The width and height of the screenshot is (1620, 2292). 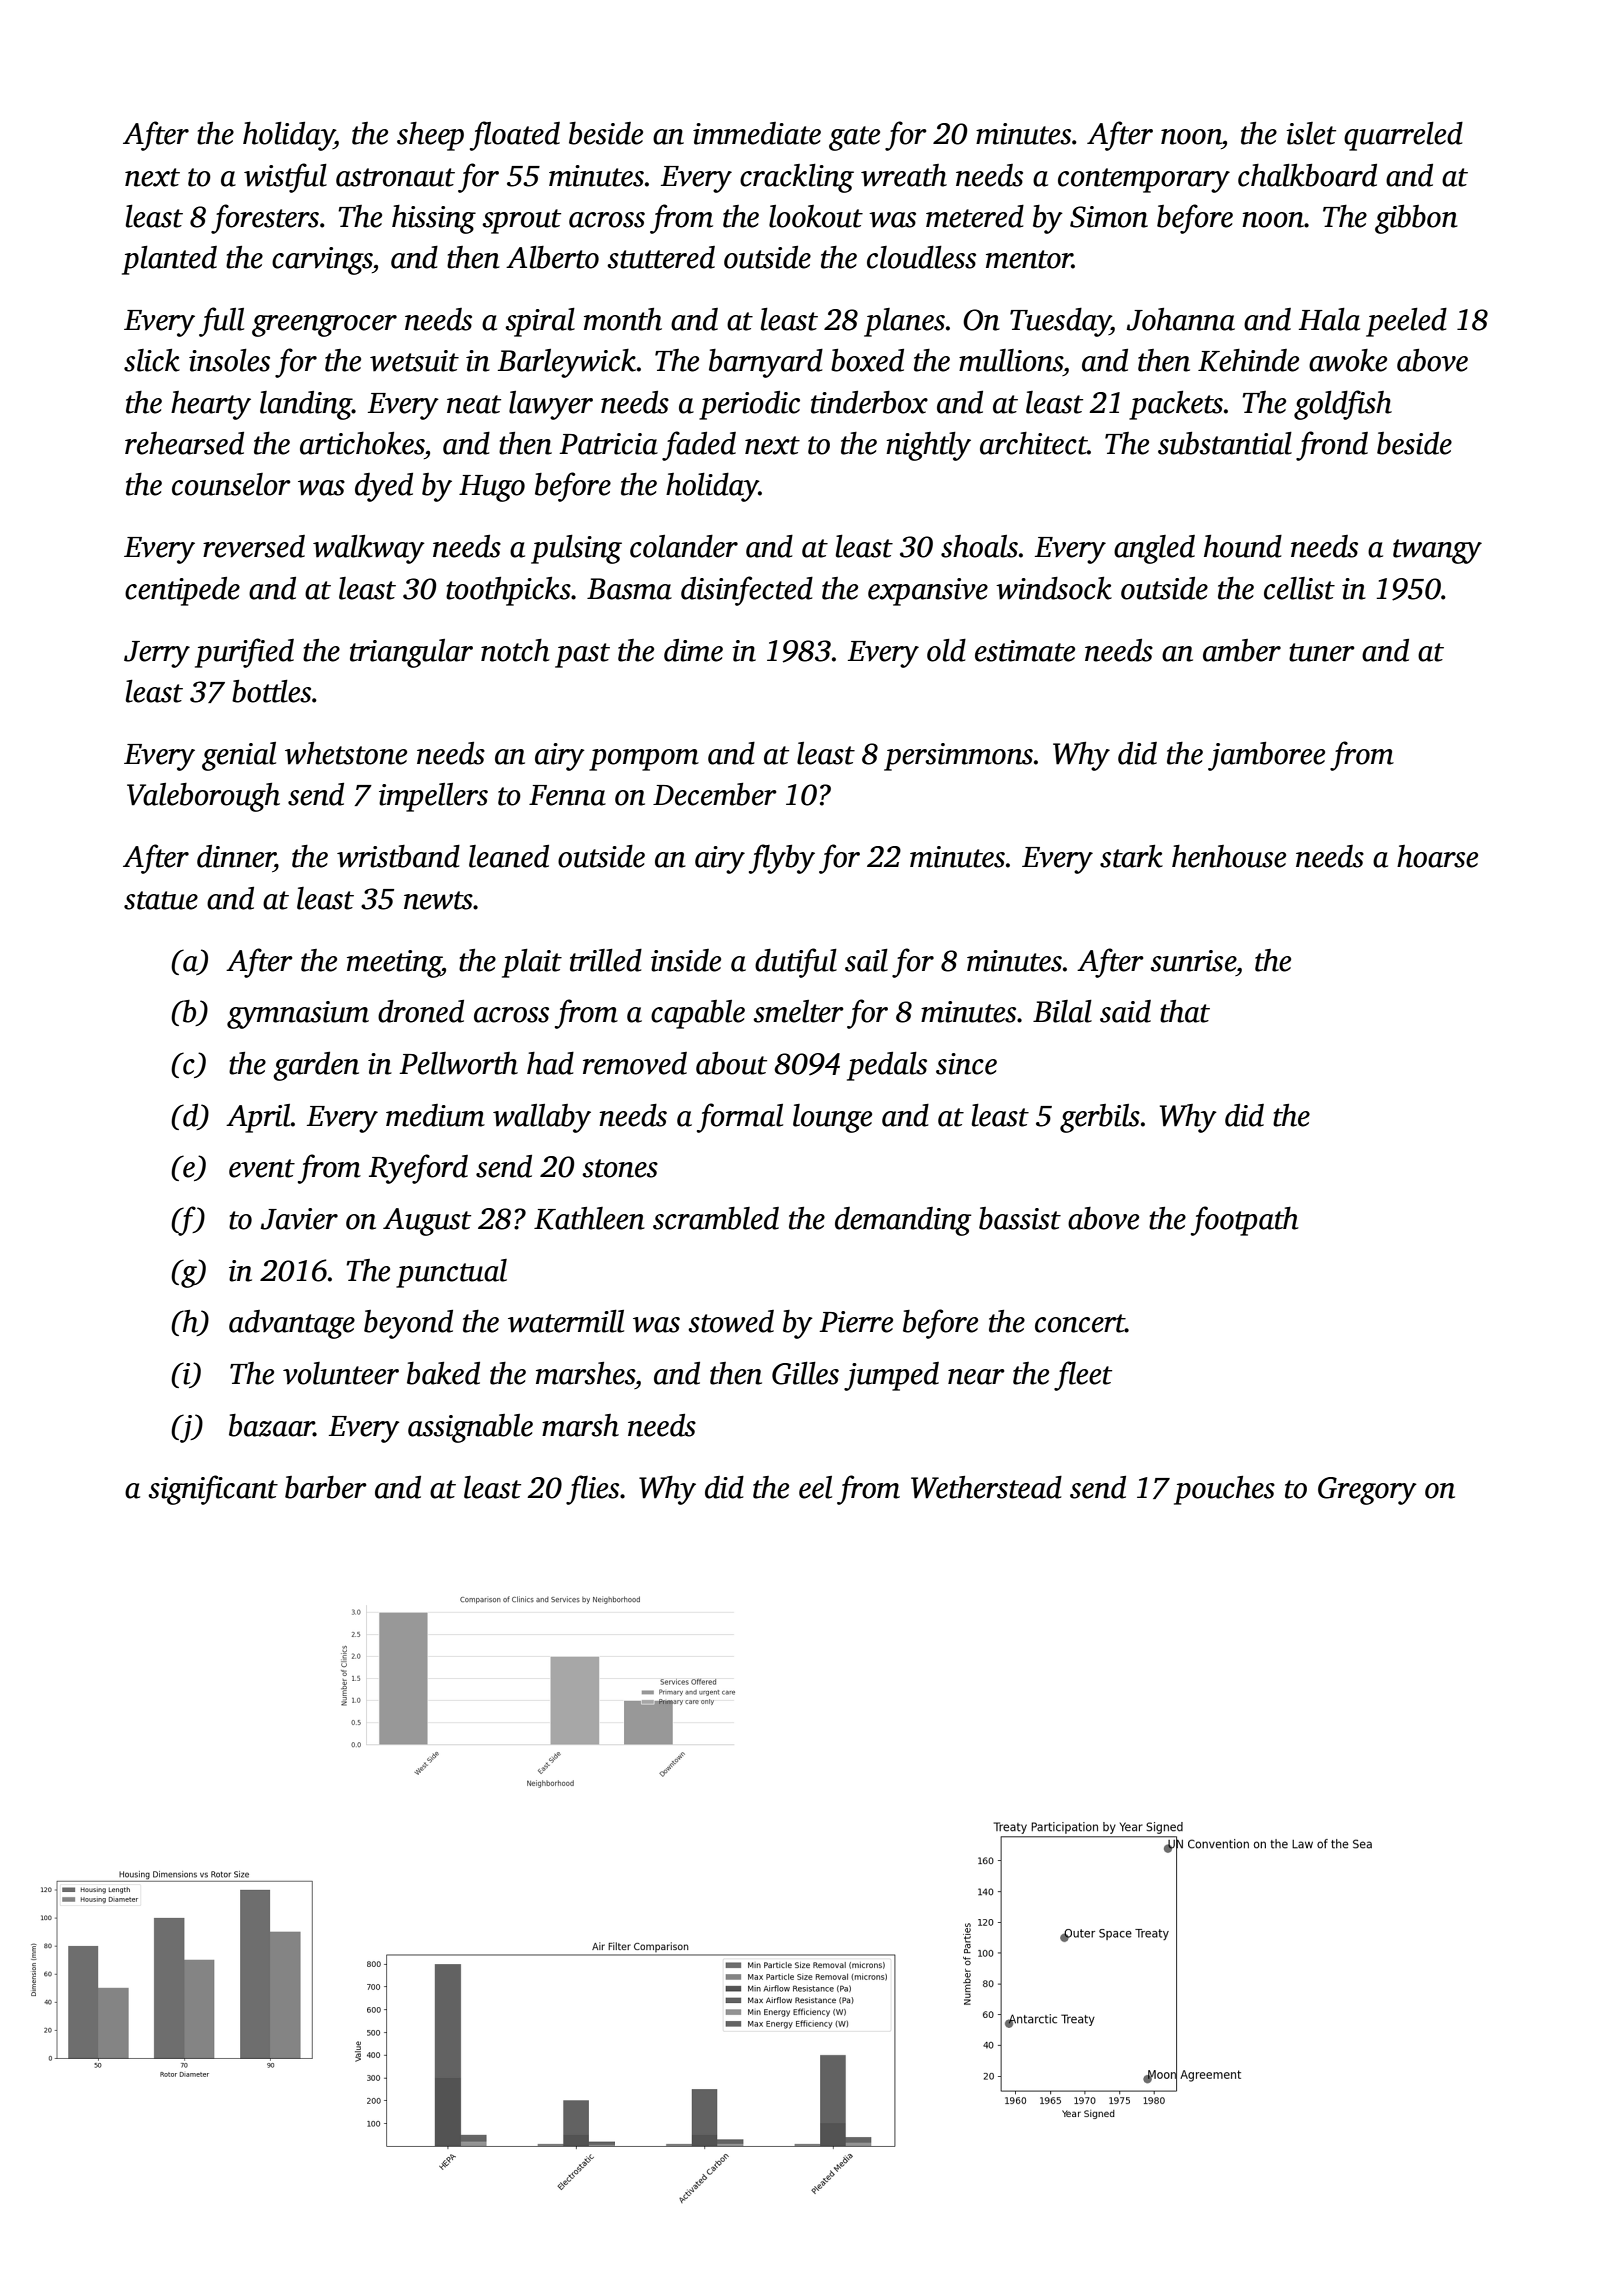 I want to click on islet, so click(x=1311, y=133).
